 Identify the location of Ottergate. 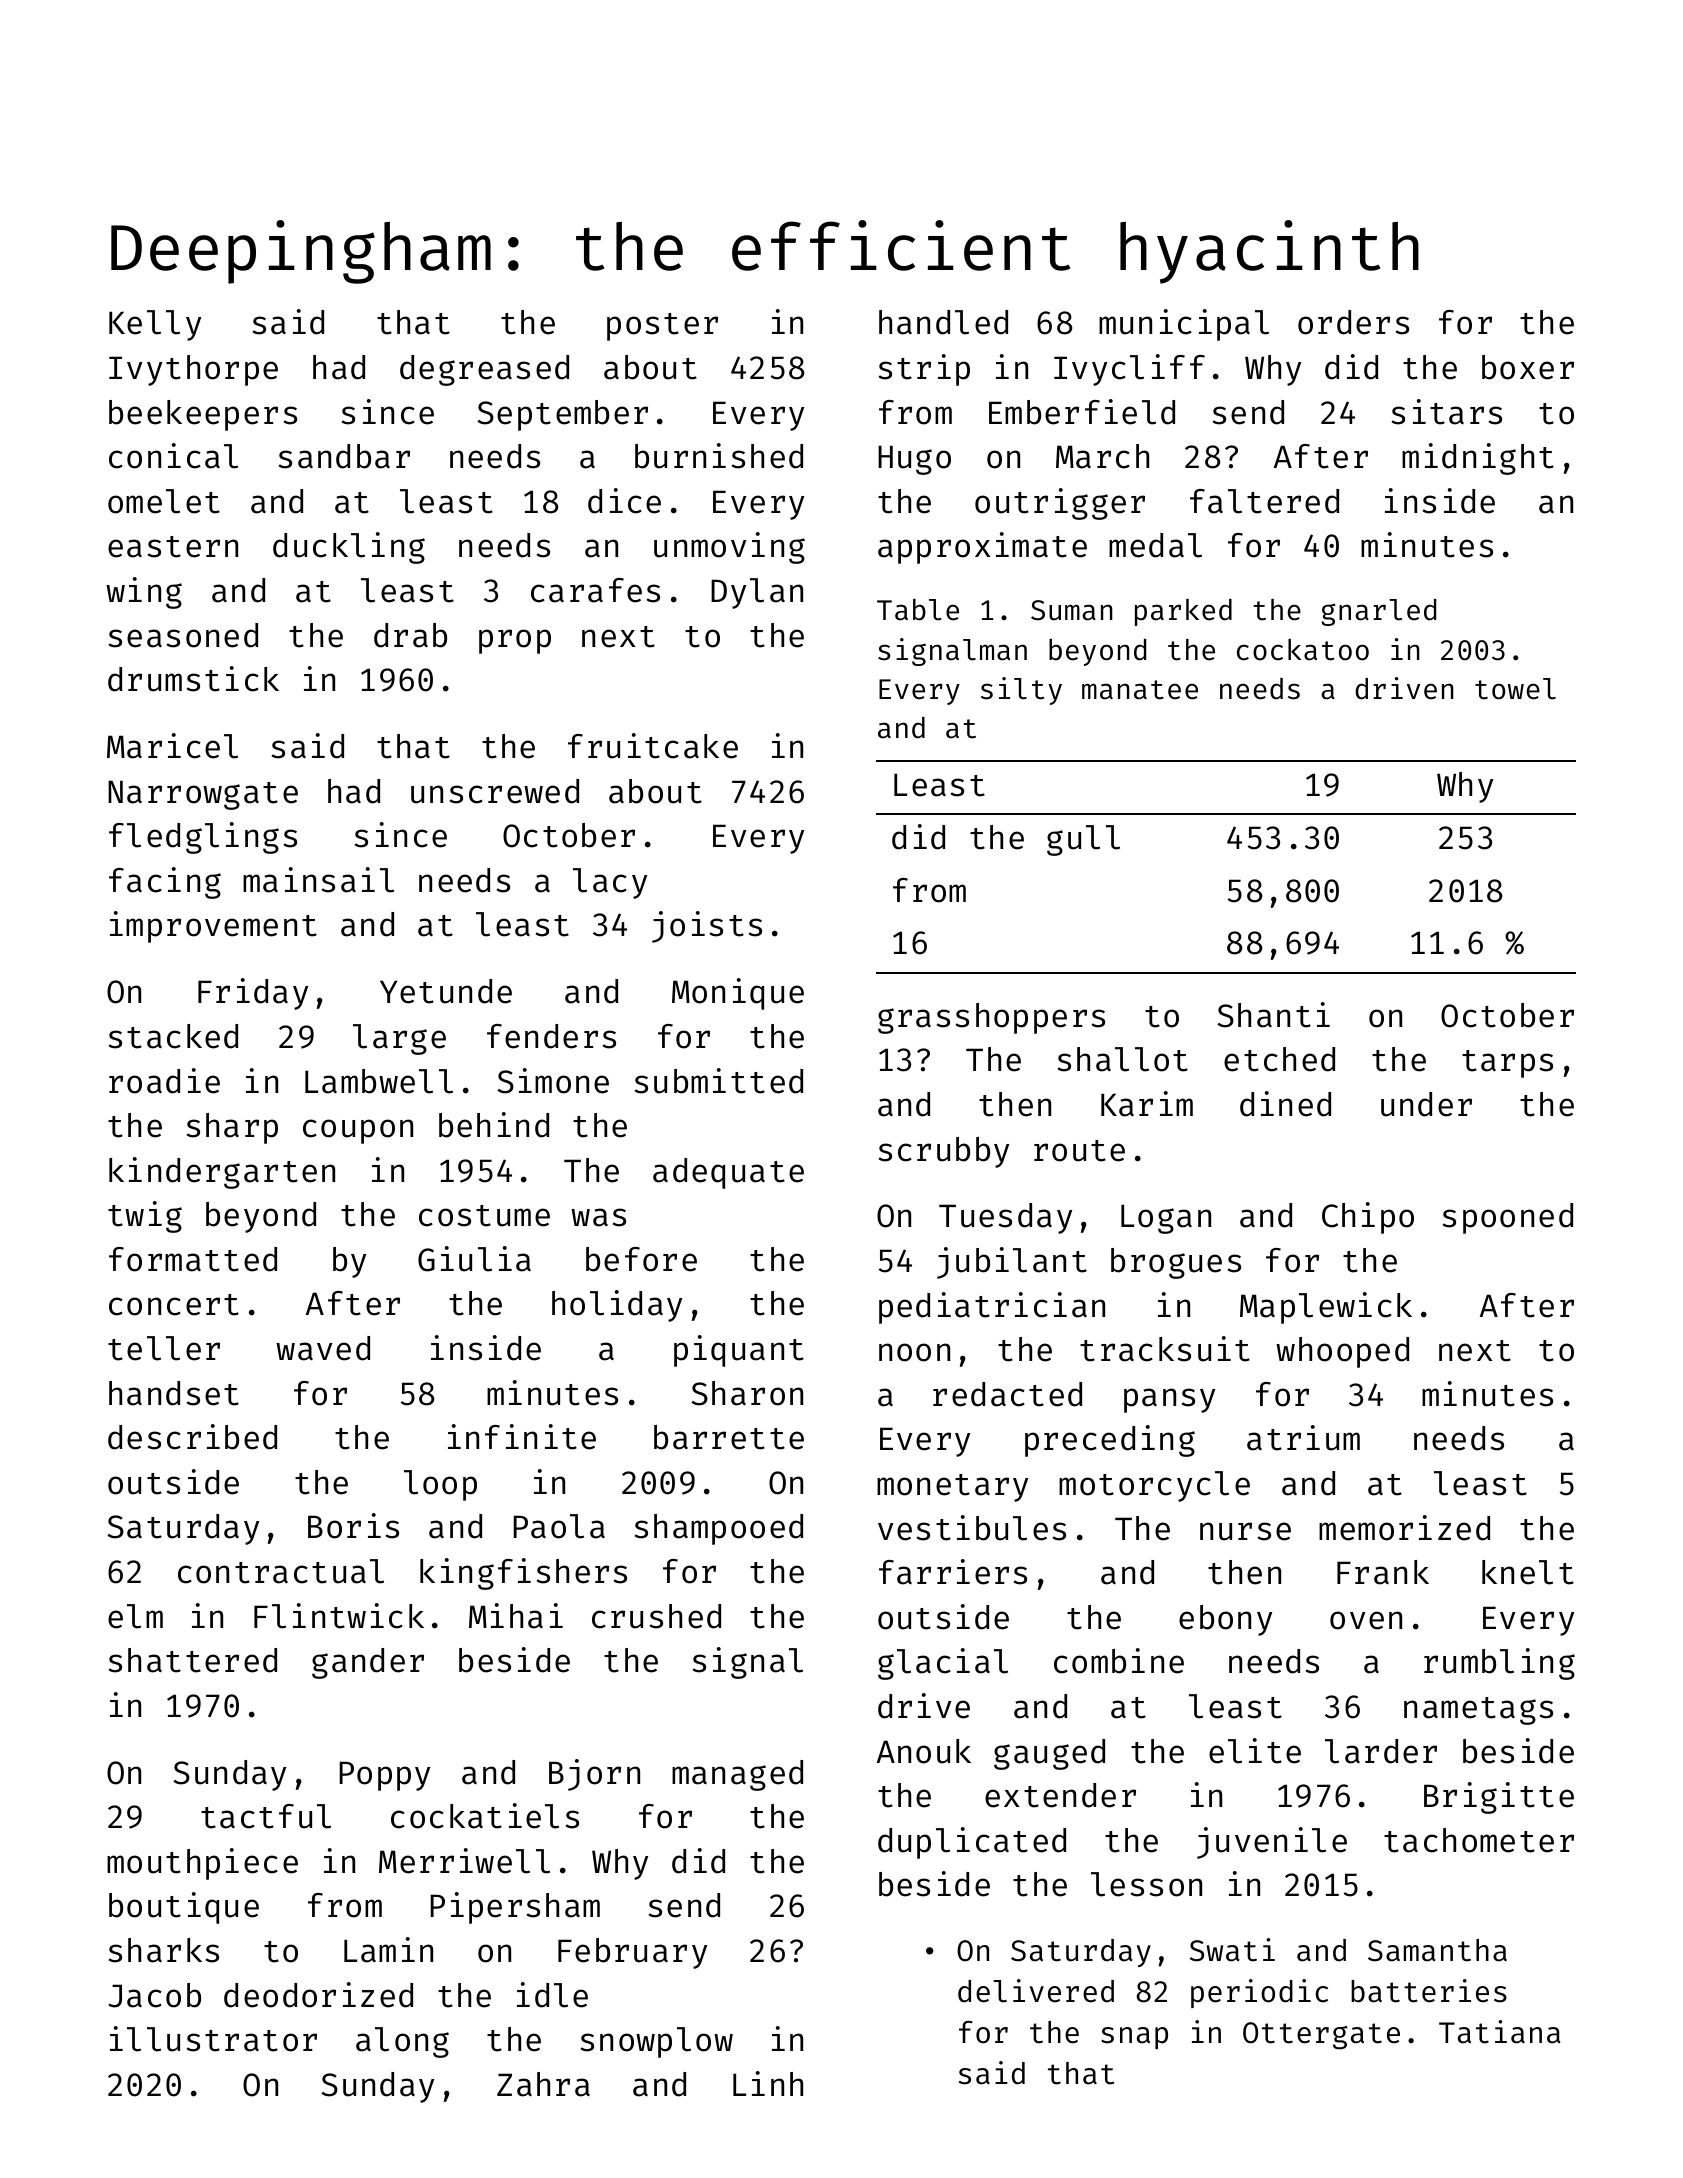
(1321, 2036).
